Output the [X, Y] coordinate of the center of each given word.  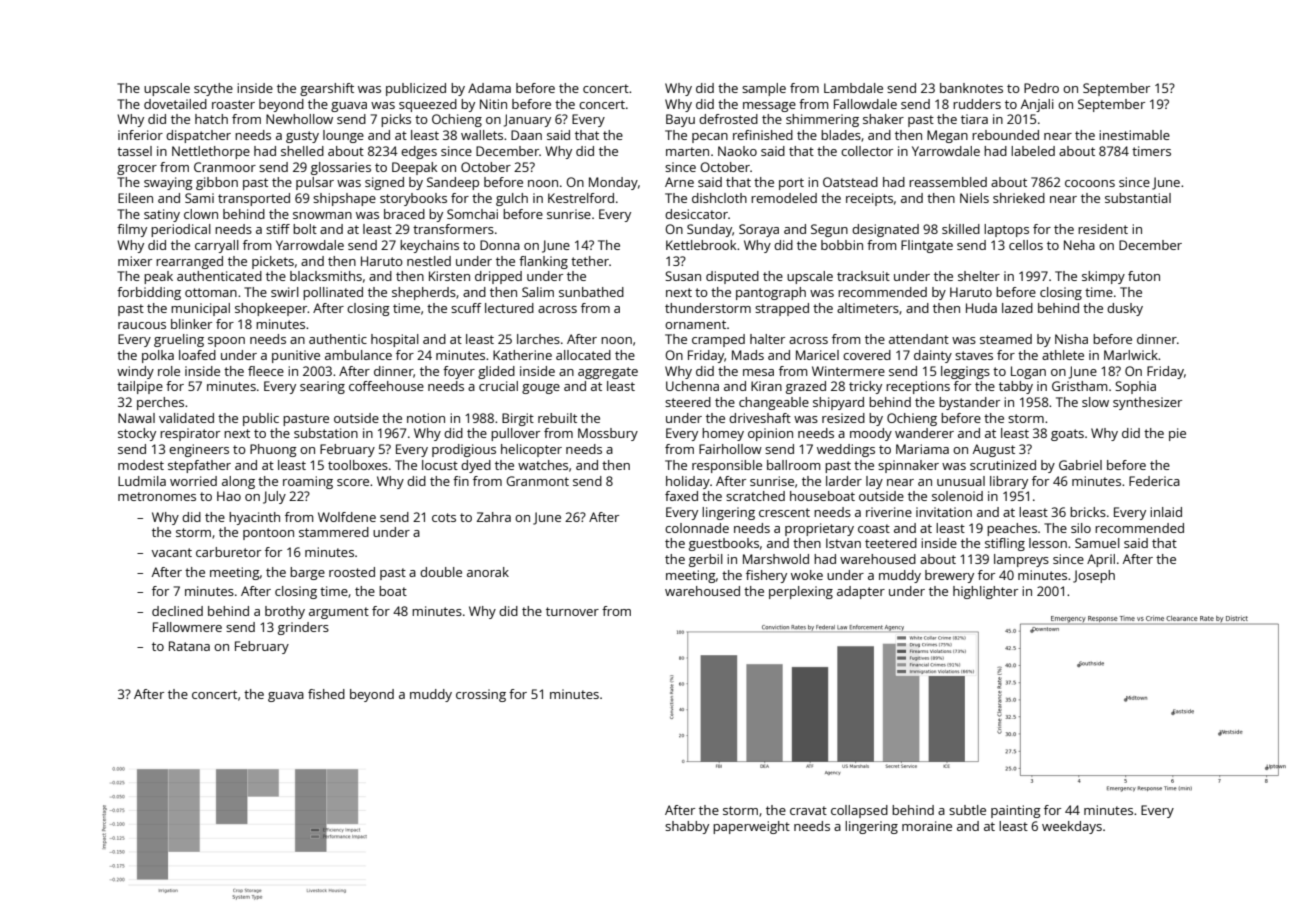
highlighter [985, 592]
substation [326, 433]
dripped [498, 277]
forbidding [149, 293]
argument [339, 613]
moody [871, 434]
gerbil [706, 560]
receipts [869, 199]
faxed [681, 496]
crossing [481, 695]
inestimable [1134, 135]
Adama [489, 88]
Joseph [1094, 576]
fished [326, 694]
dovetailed [175, 104]
